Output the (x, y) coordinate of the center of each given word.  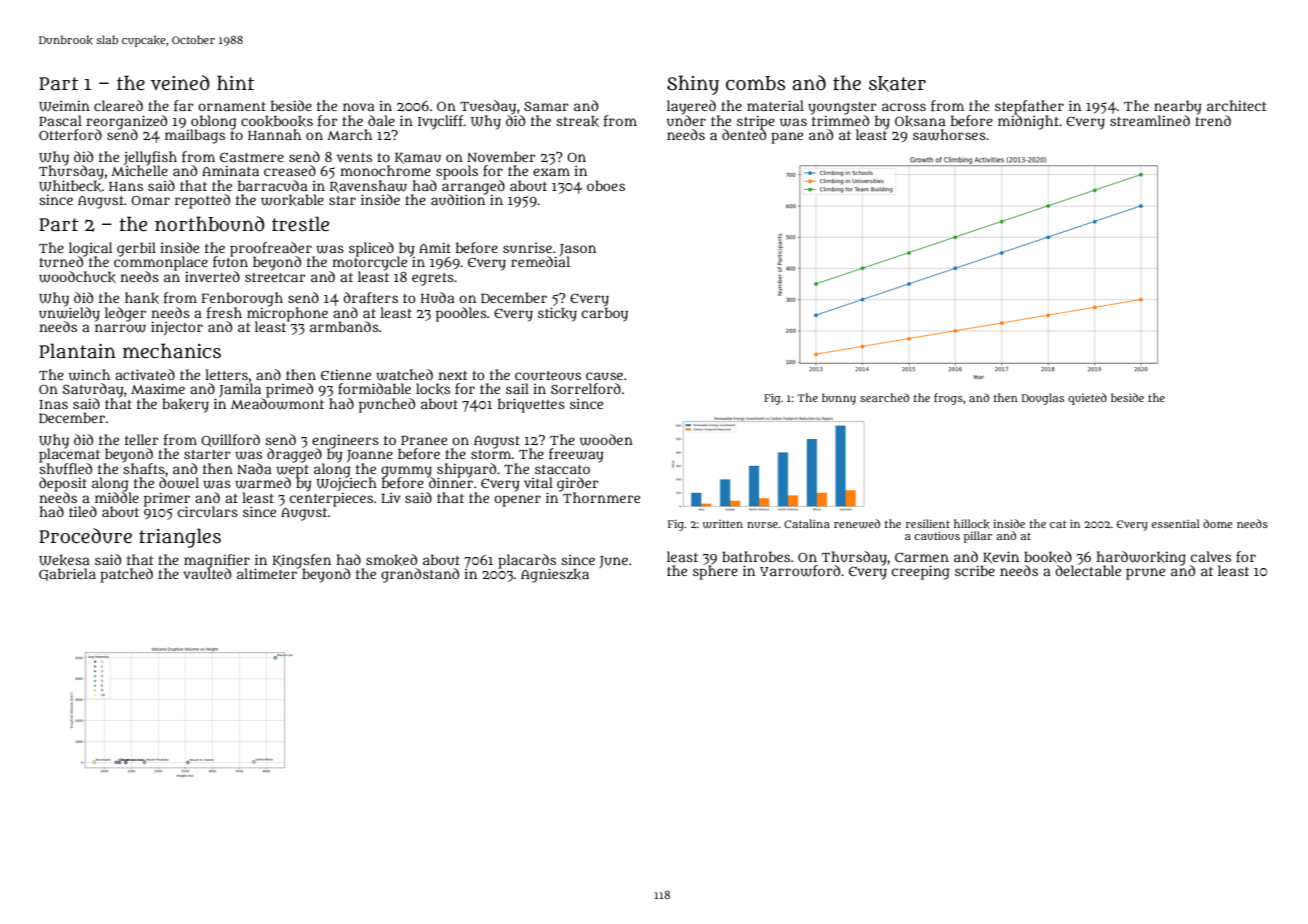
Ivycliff (441, 122)
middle (117, 497)
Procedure (85, 536)
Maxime (158, 388)
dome (1218, 523)
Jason (578, 250)
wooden (606, 440)
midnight (1028, 122)
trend (1213, 120)
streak (577, 121)
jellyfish (150, 158)
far (184, 105)
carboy (605, 314)
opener (517, 501)
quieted (1087, 399)
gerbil (136, 249)
